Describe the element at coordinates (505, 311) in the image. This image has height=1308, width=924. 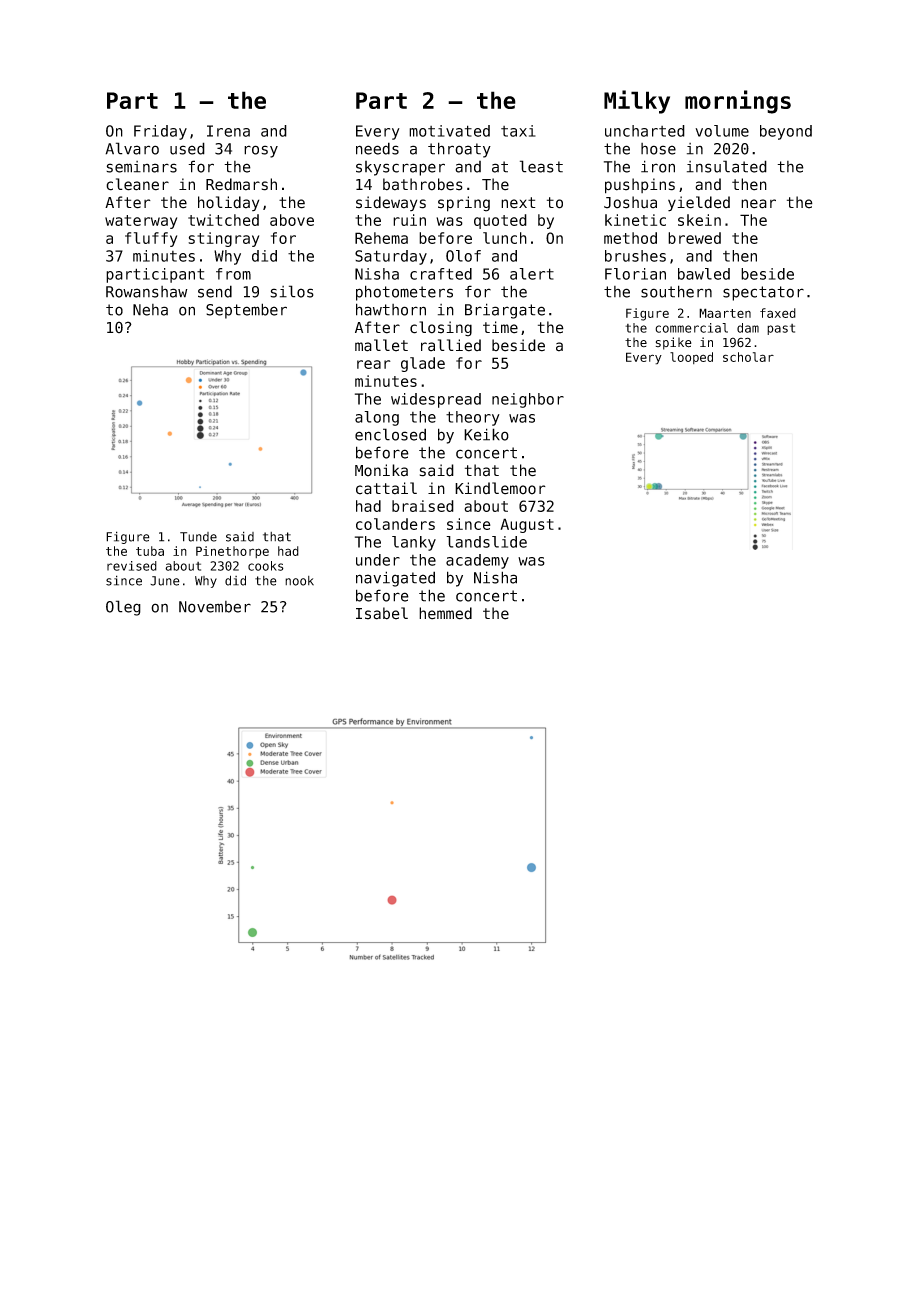
I see `Briargate` at that location.
